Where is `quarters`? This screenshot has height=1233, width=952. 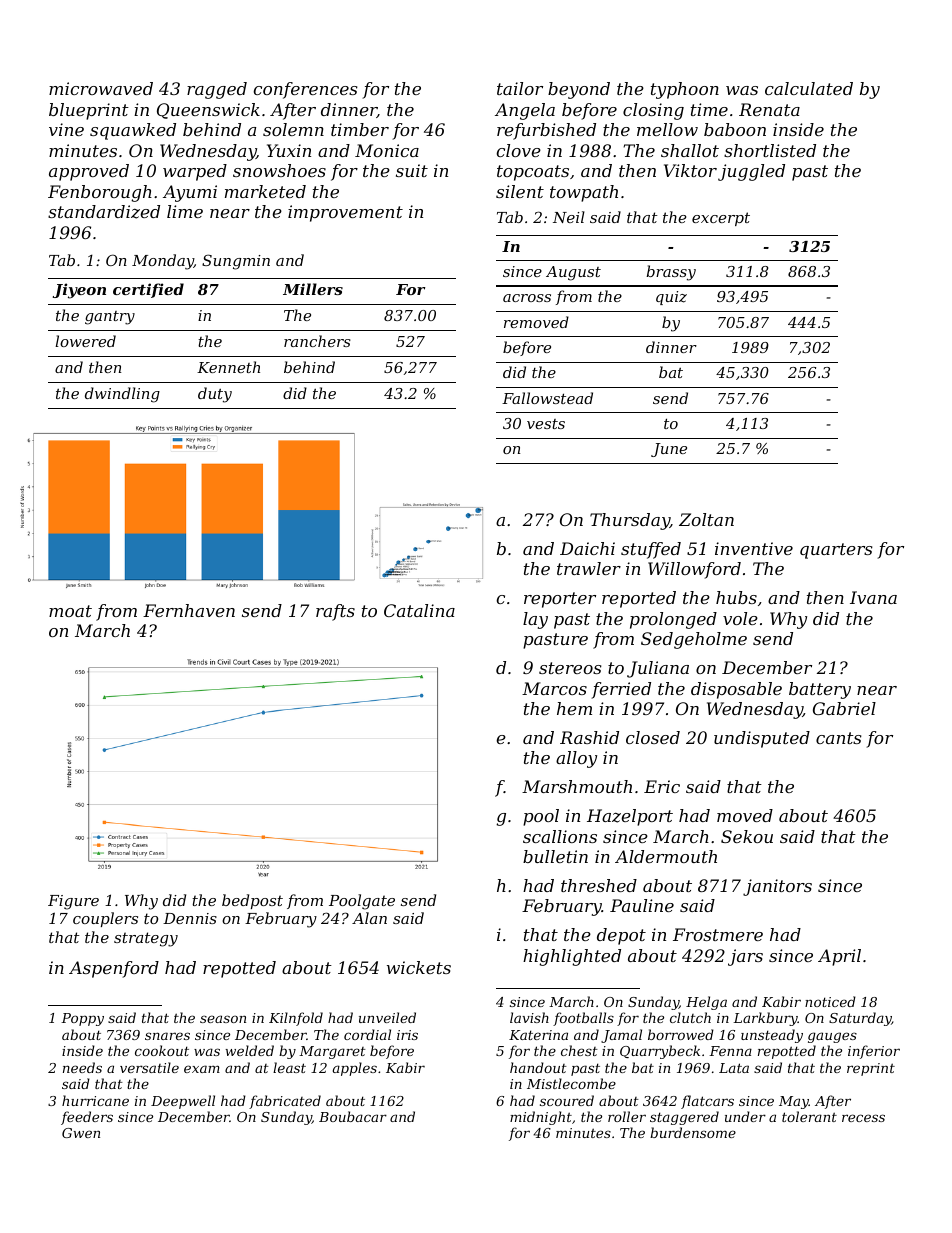
quarters is located at coordinates (836, 551).
